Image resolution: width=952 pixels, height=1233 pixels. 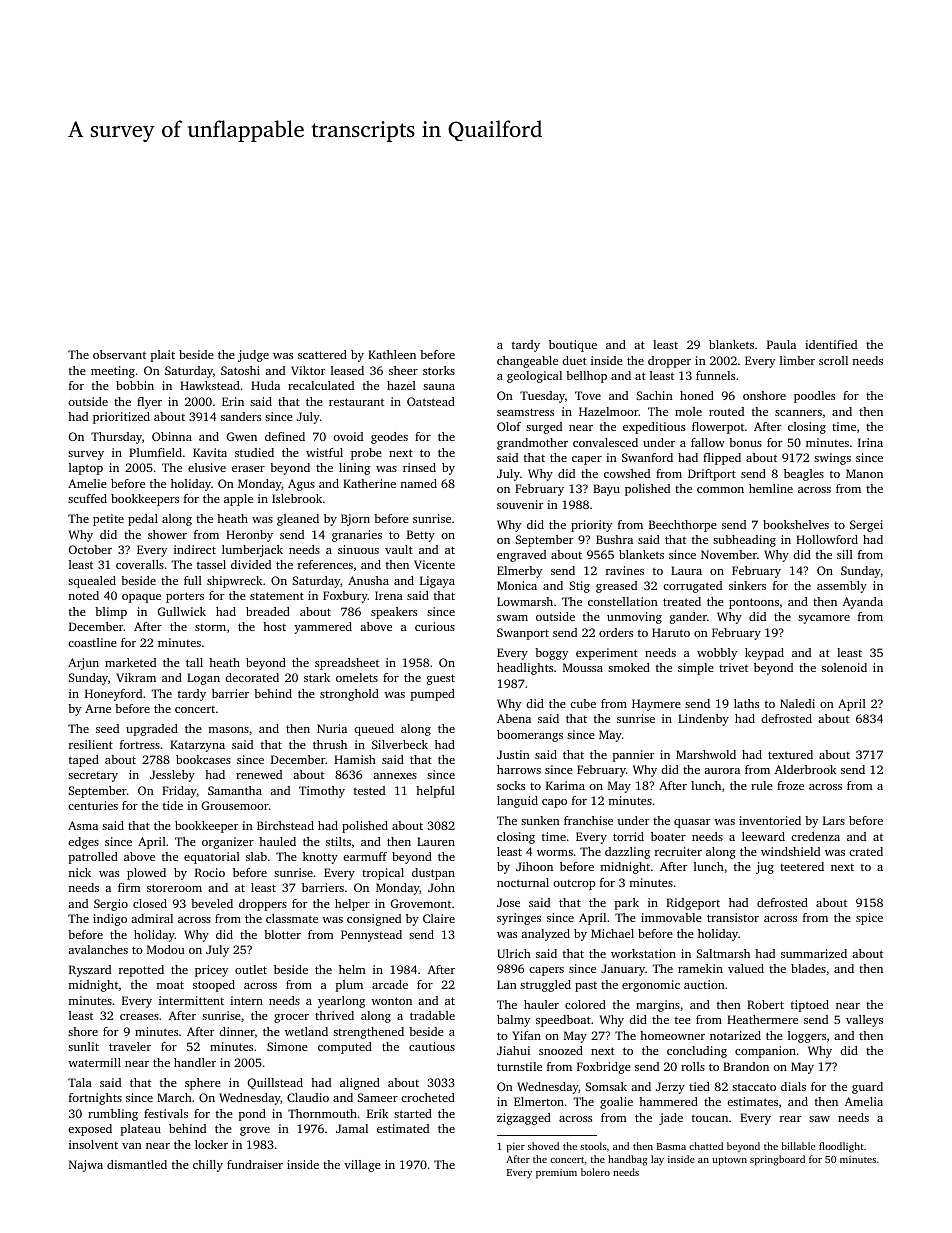 What do you see at coordinates (796, 524) in the screenshot?
I see `bookshelves` at bounding box center [796, 524].
